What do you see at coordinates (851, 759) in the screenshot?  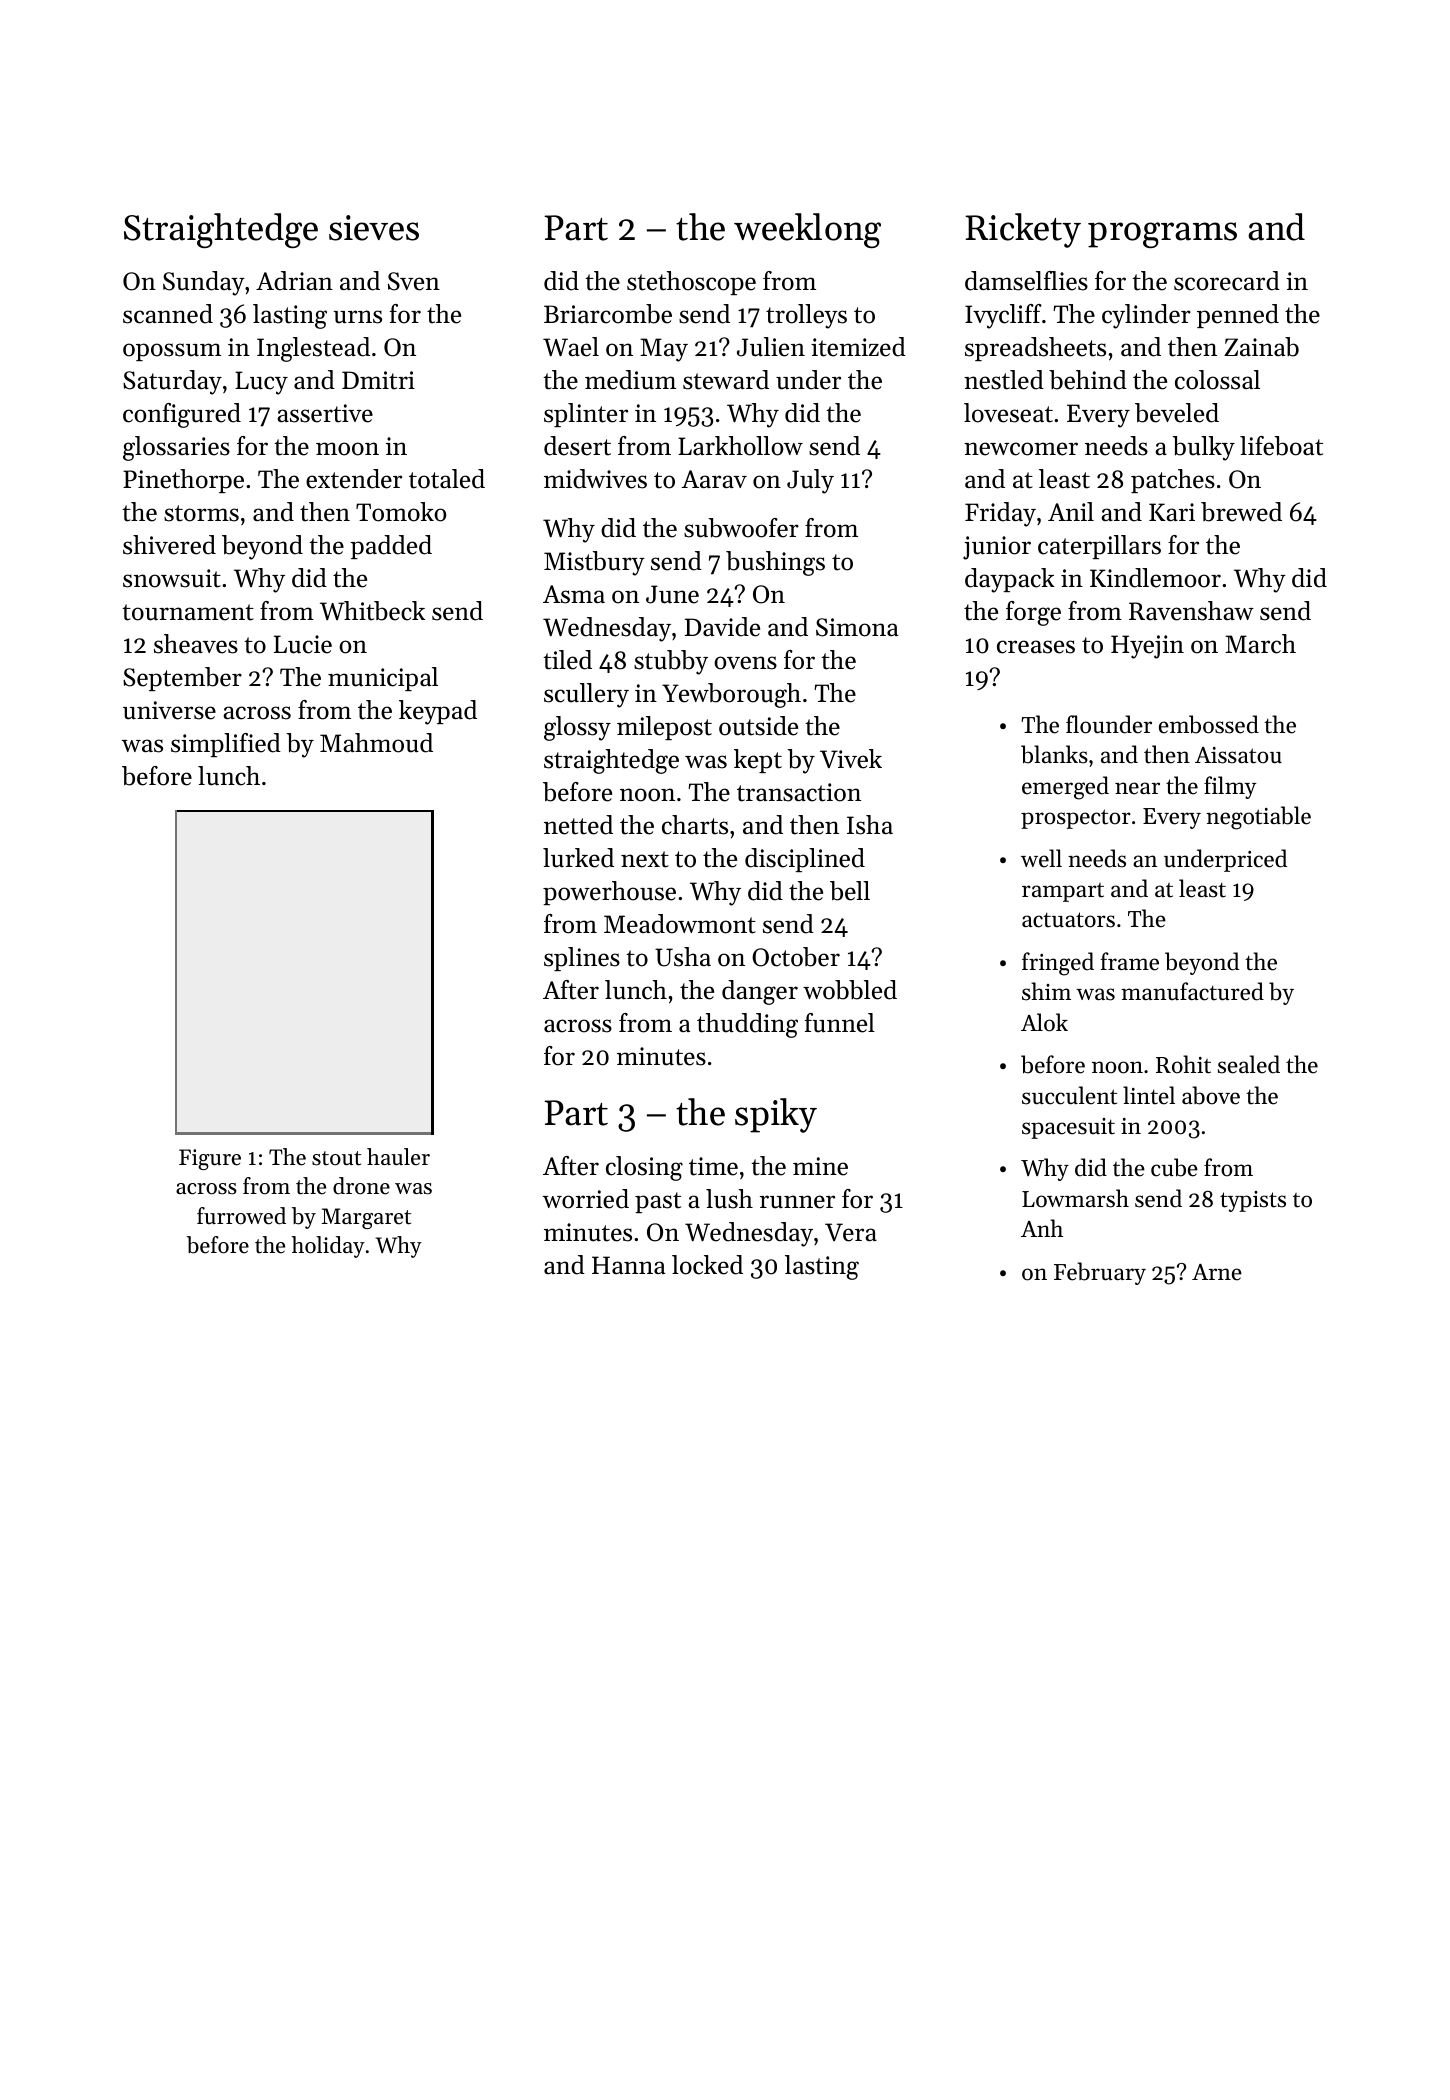 I see `Vivek` at bounding box center [851, 759].
